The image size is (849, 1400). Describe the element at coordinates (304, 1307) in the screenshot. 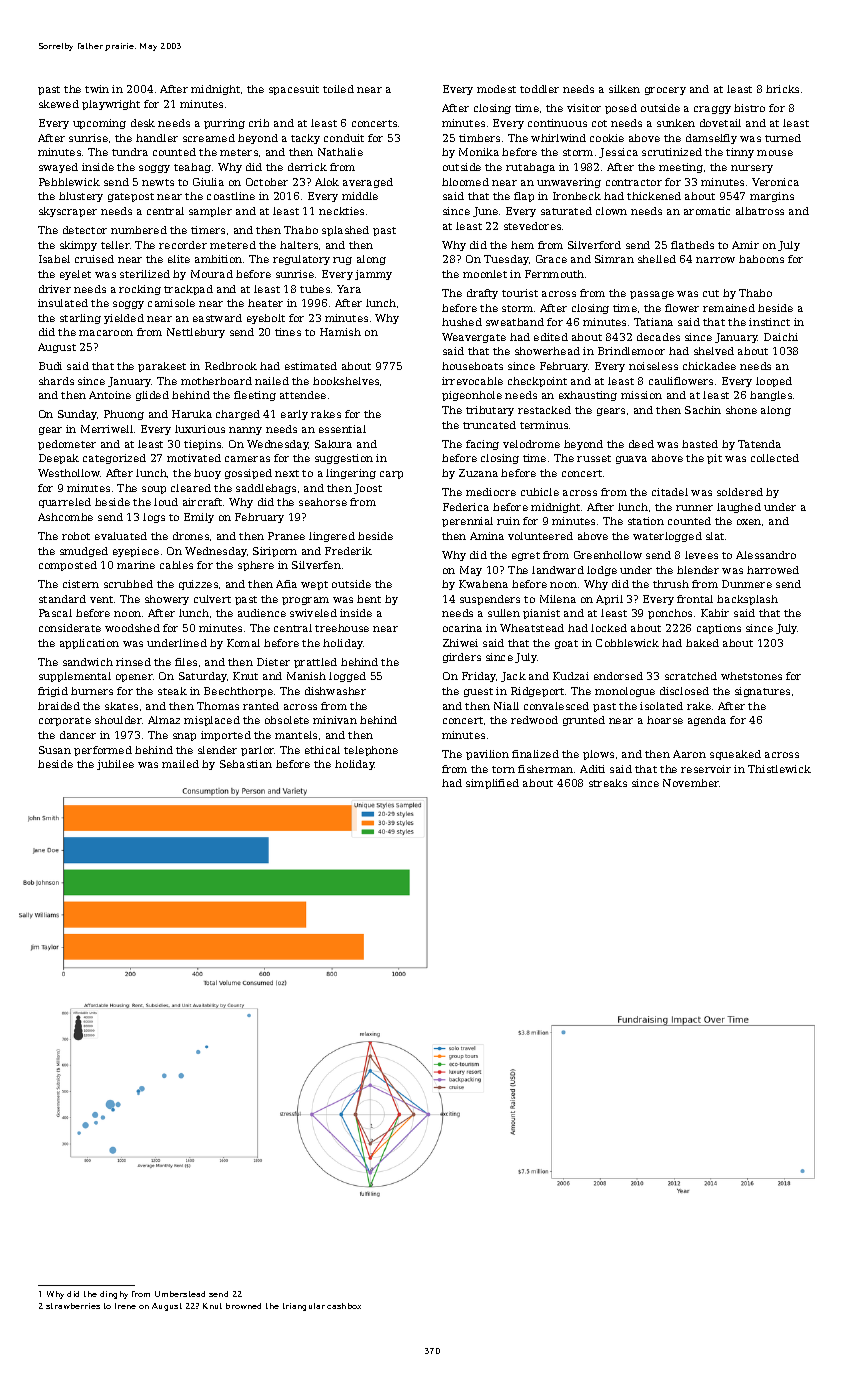

I see `triangular` at that location.
